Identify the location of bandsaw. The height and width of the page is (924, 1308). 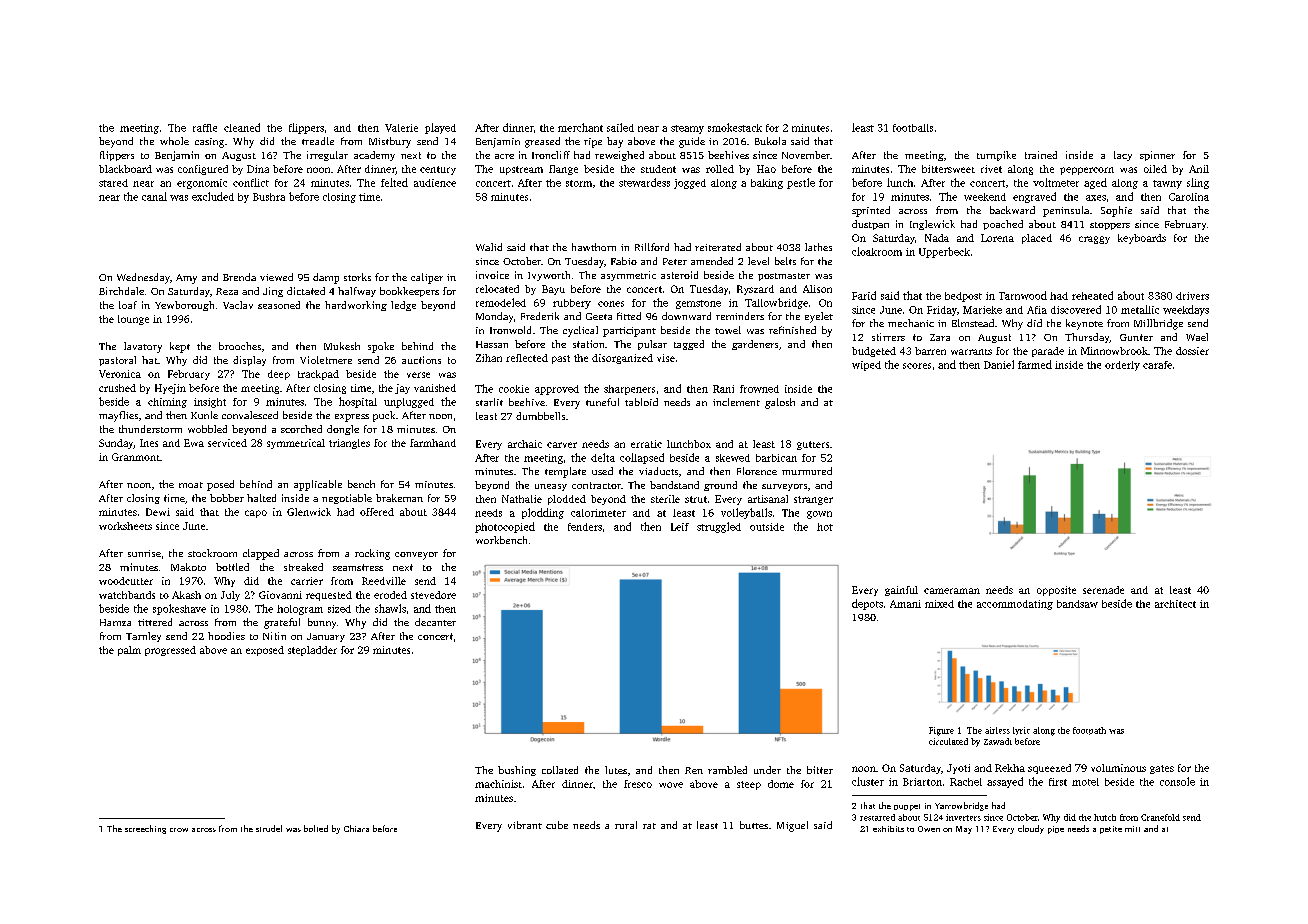
(1077, 604).
